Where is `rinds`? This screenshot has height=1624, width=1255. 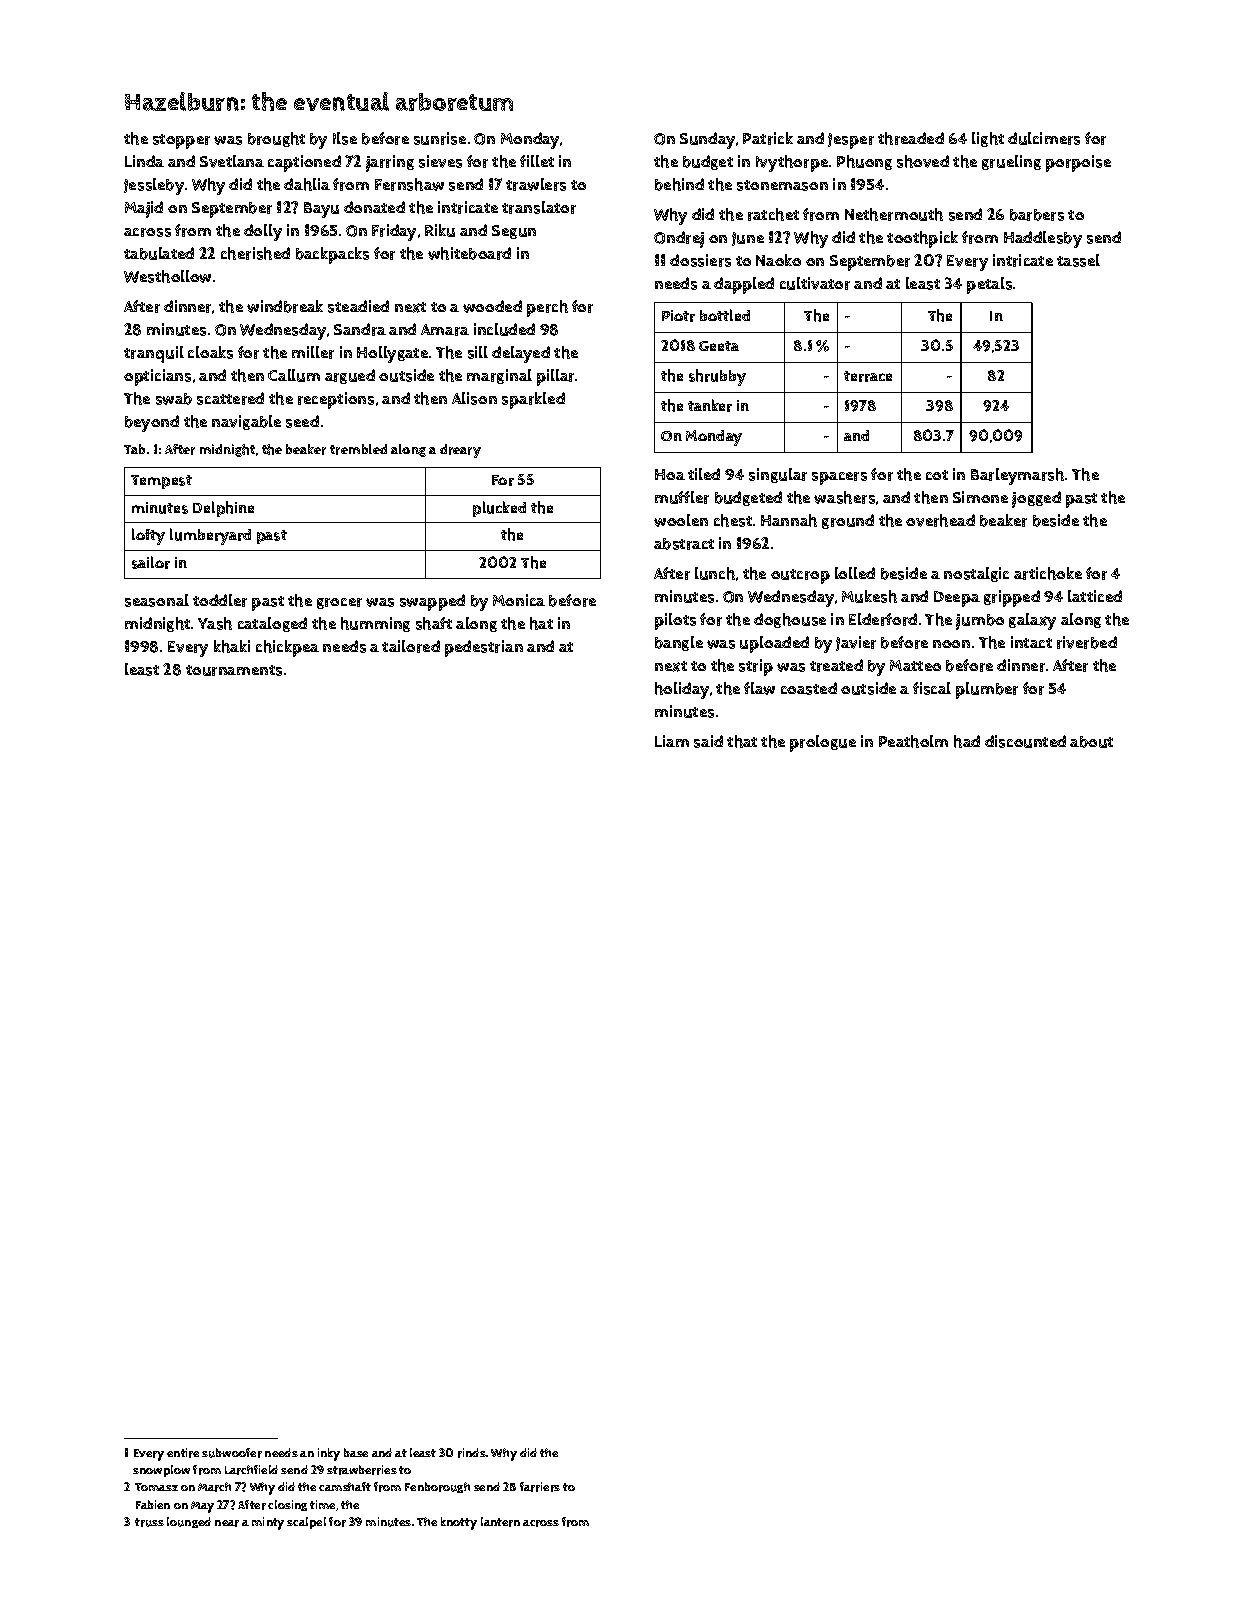
rinds is located at coordinates (472, 1453).
